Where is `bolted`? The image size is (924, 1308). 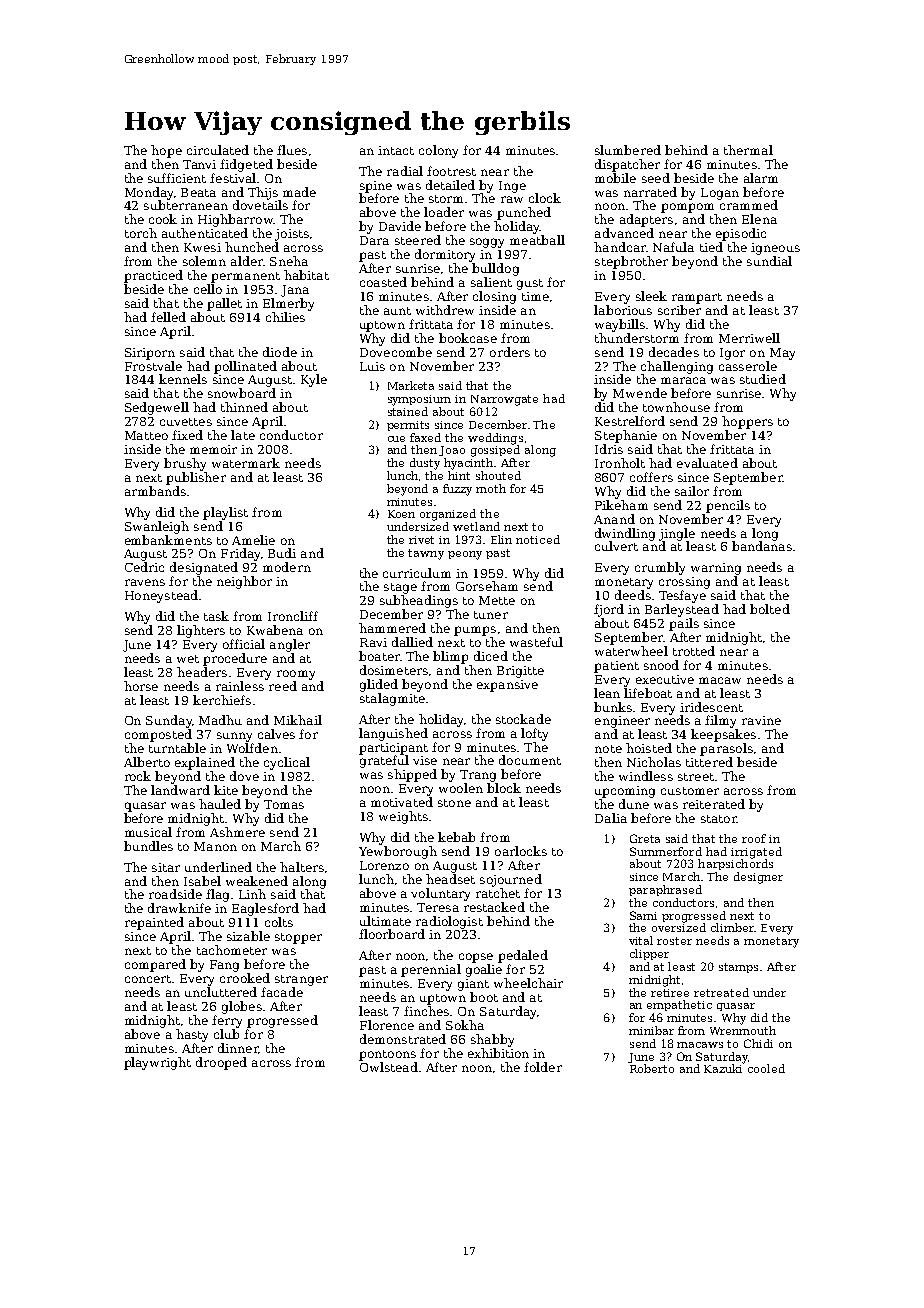 bolted is located at coordinates (770, 609).
